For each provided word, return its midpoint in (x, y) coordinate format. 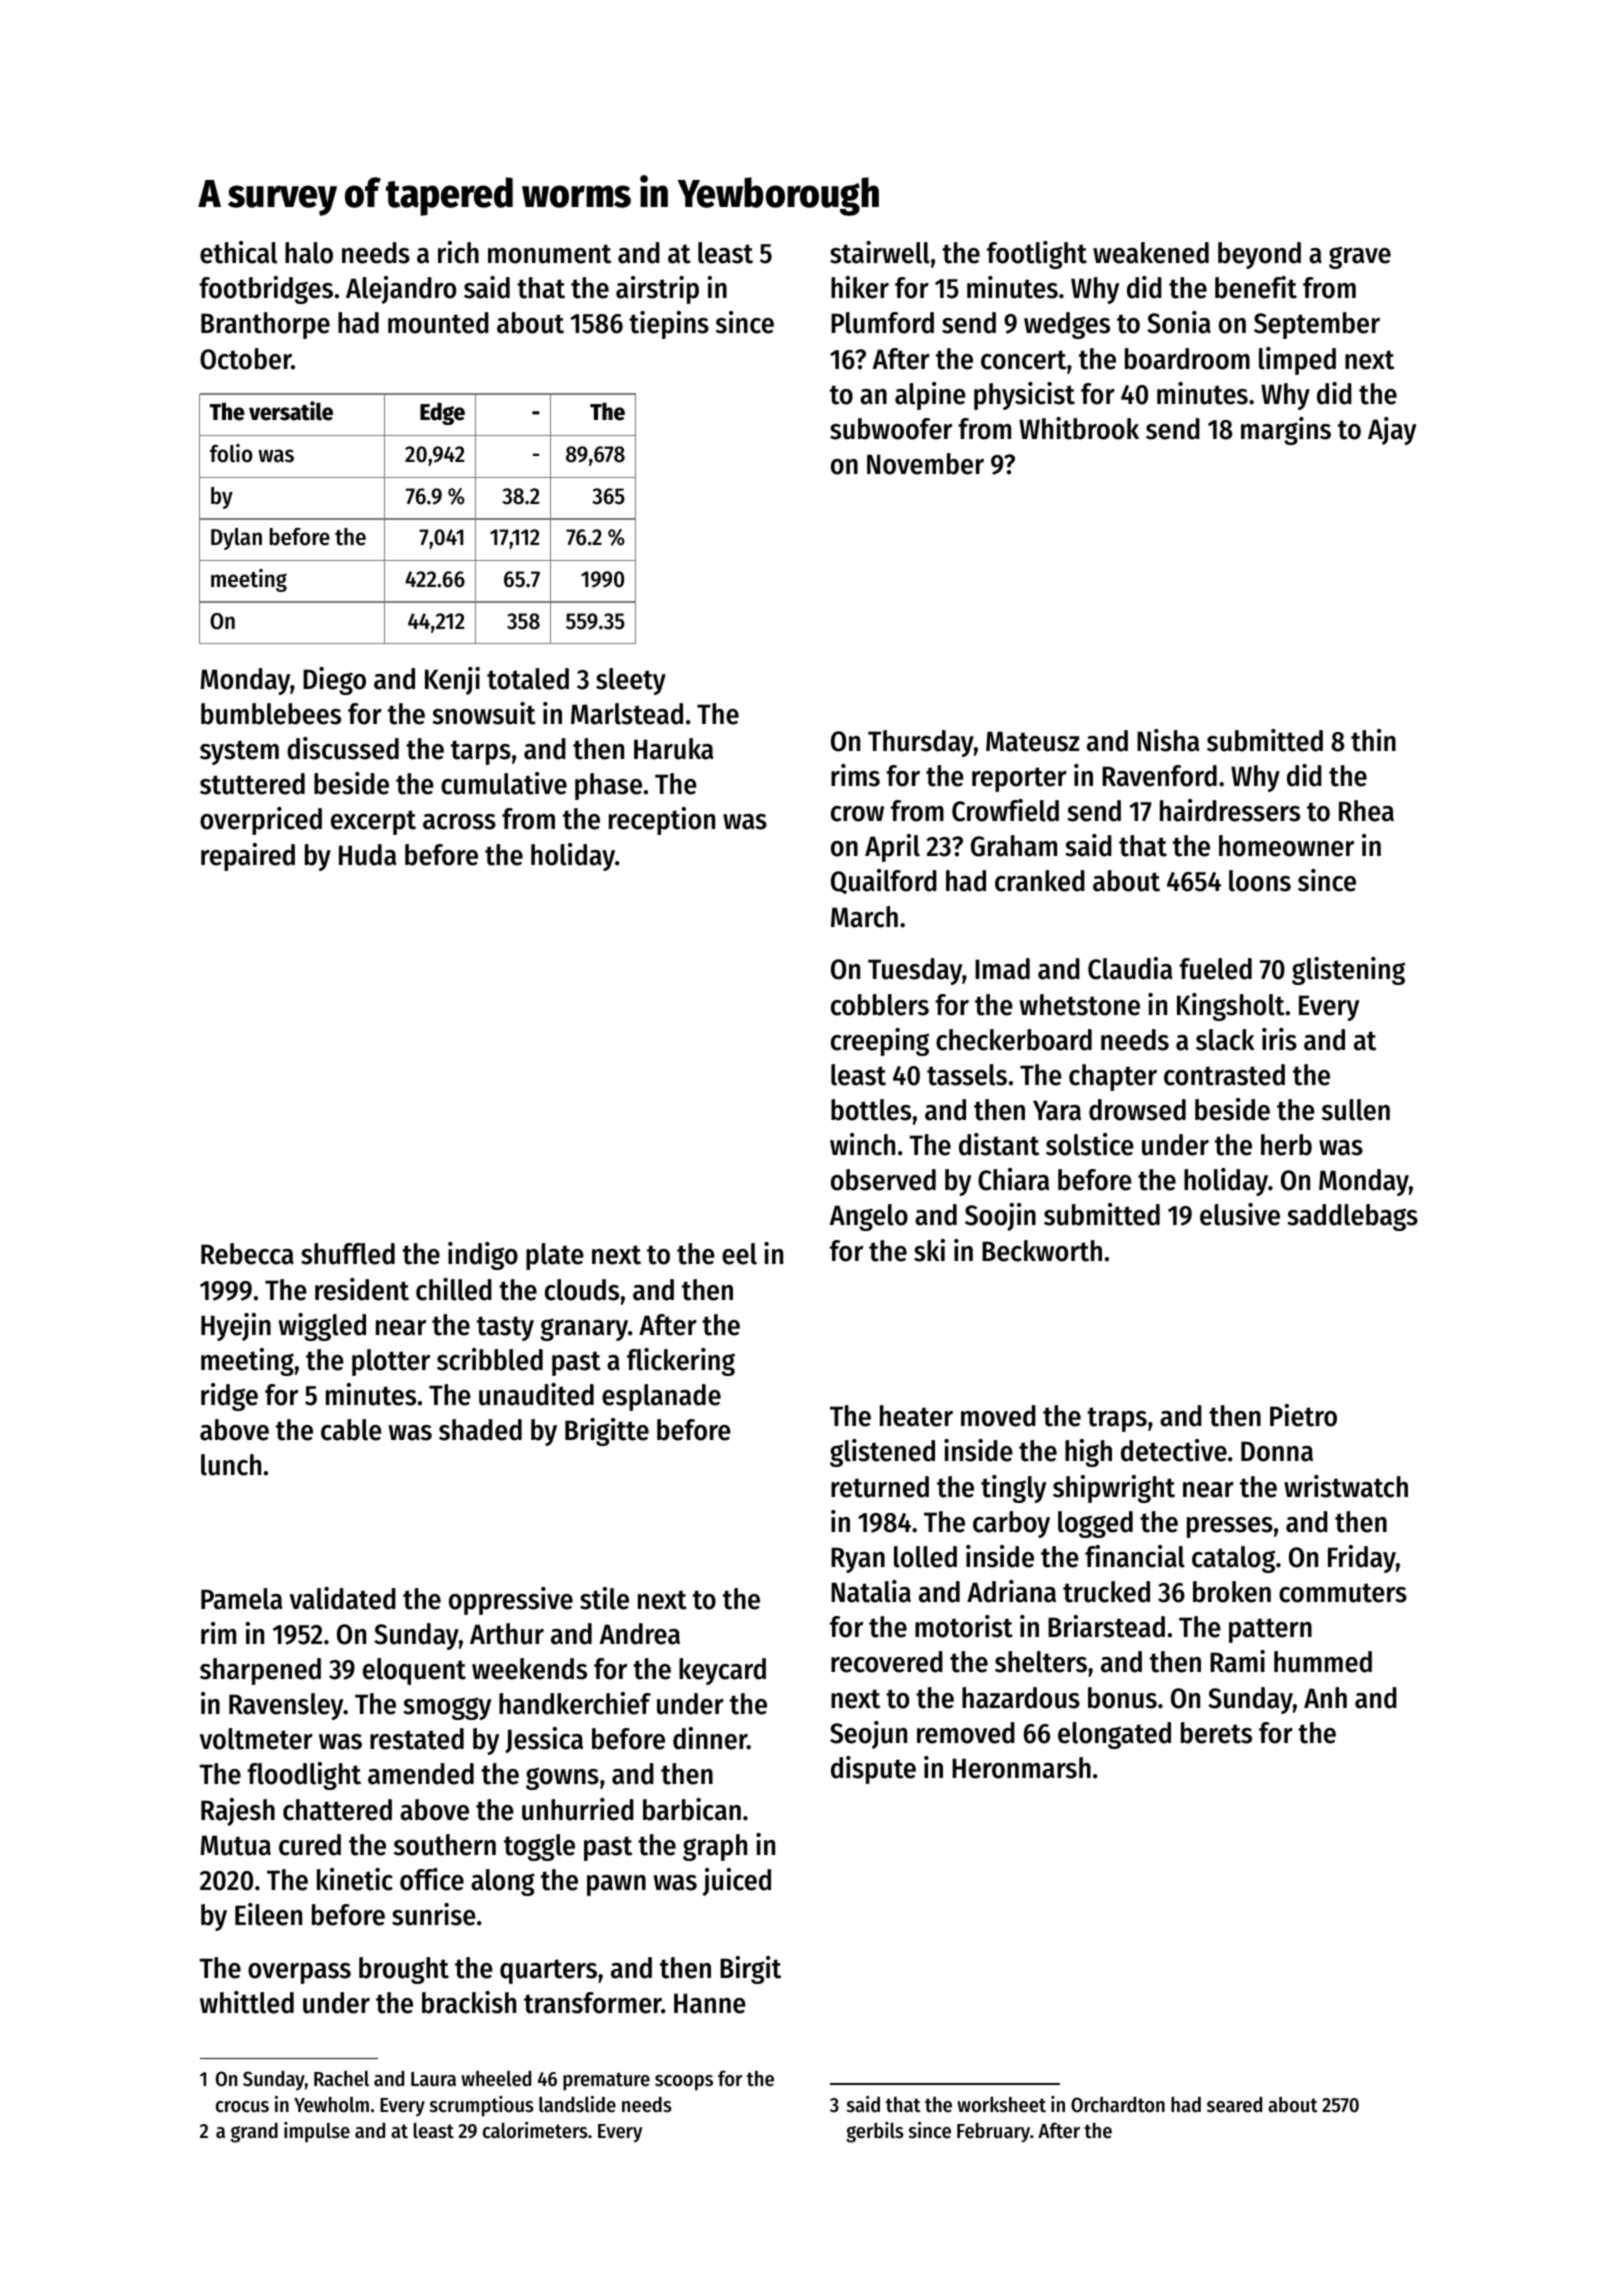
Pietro (1303, 1415)
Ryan (858, 1560)
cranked (1040, 881)
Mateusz (1032, 741)
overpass (299, 1973)
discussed (343, 748)
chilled (454, 1289)
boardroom (1187, 359)
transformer (593, 2003)
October (245, 359)
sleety (631, 681)
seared (1234, 2104)
